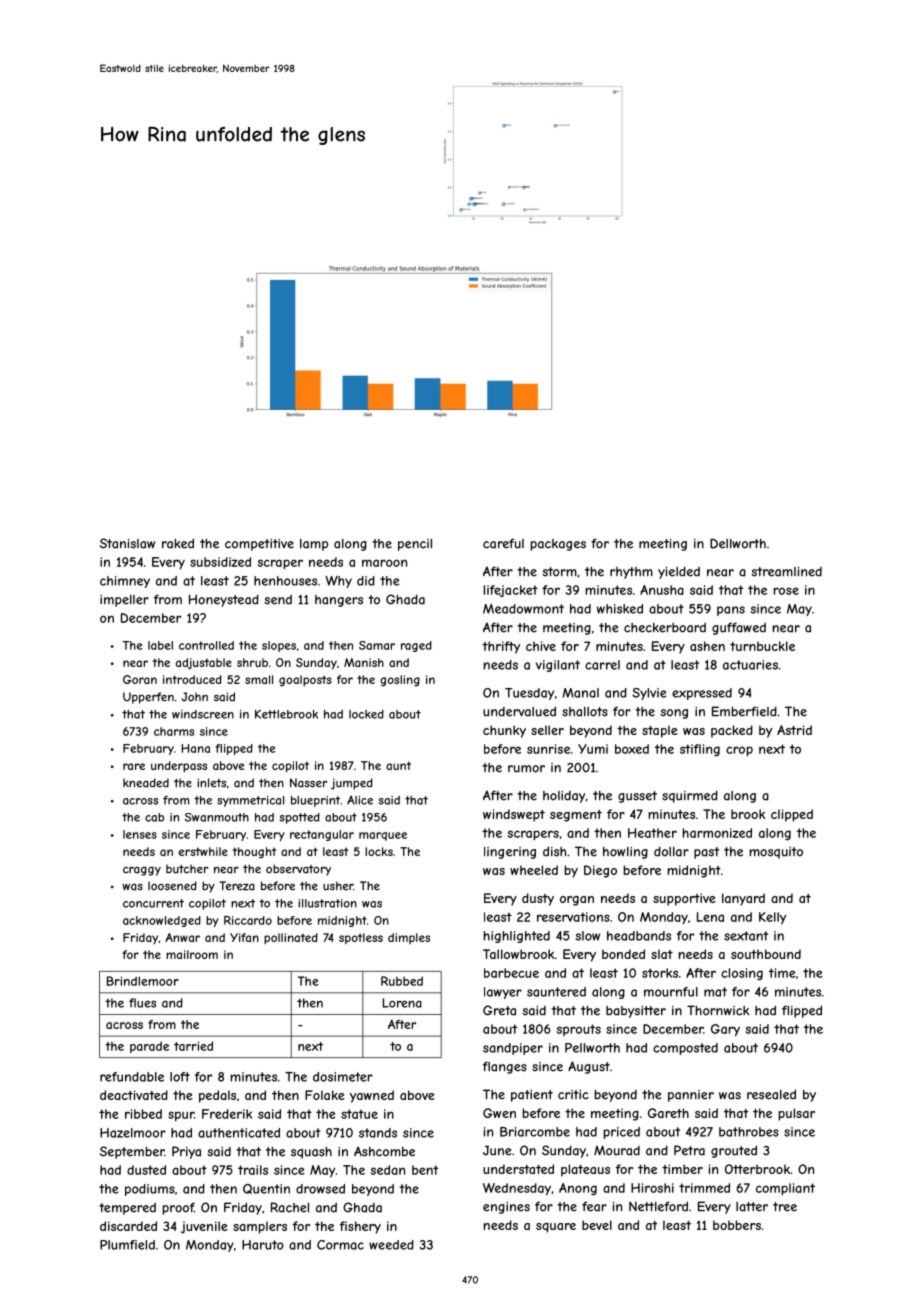  Describe the element at coordinates (383, 836) in the screenshot. I see `marquee` at that location.
